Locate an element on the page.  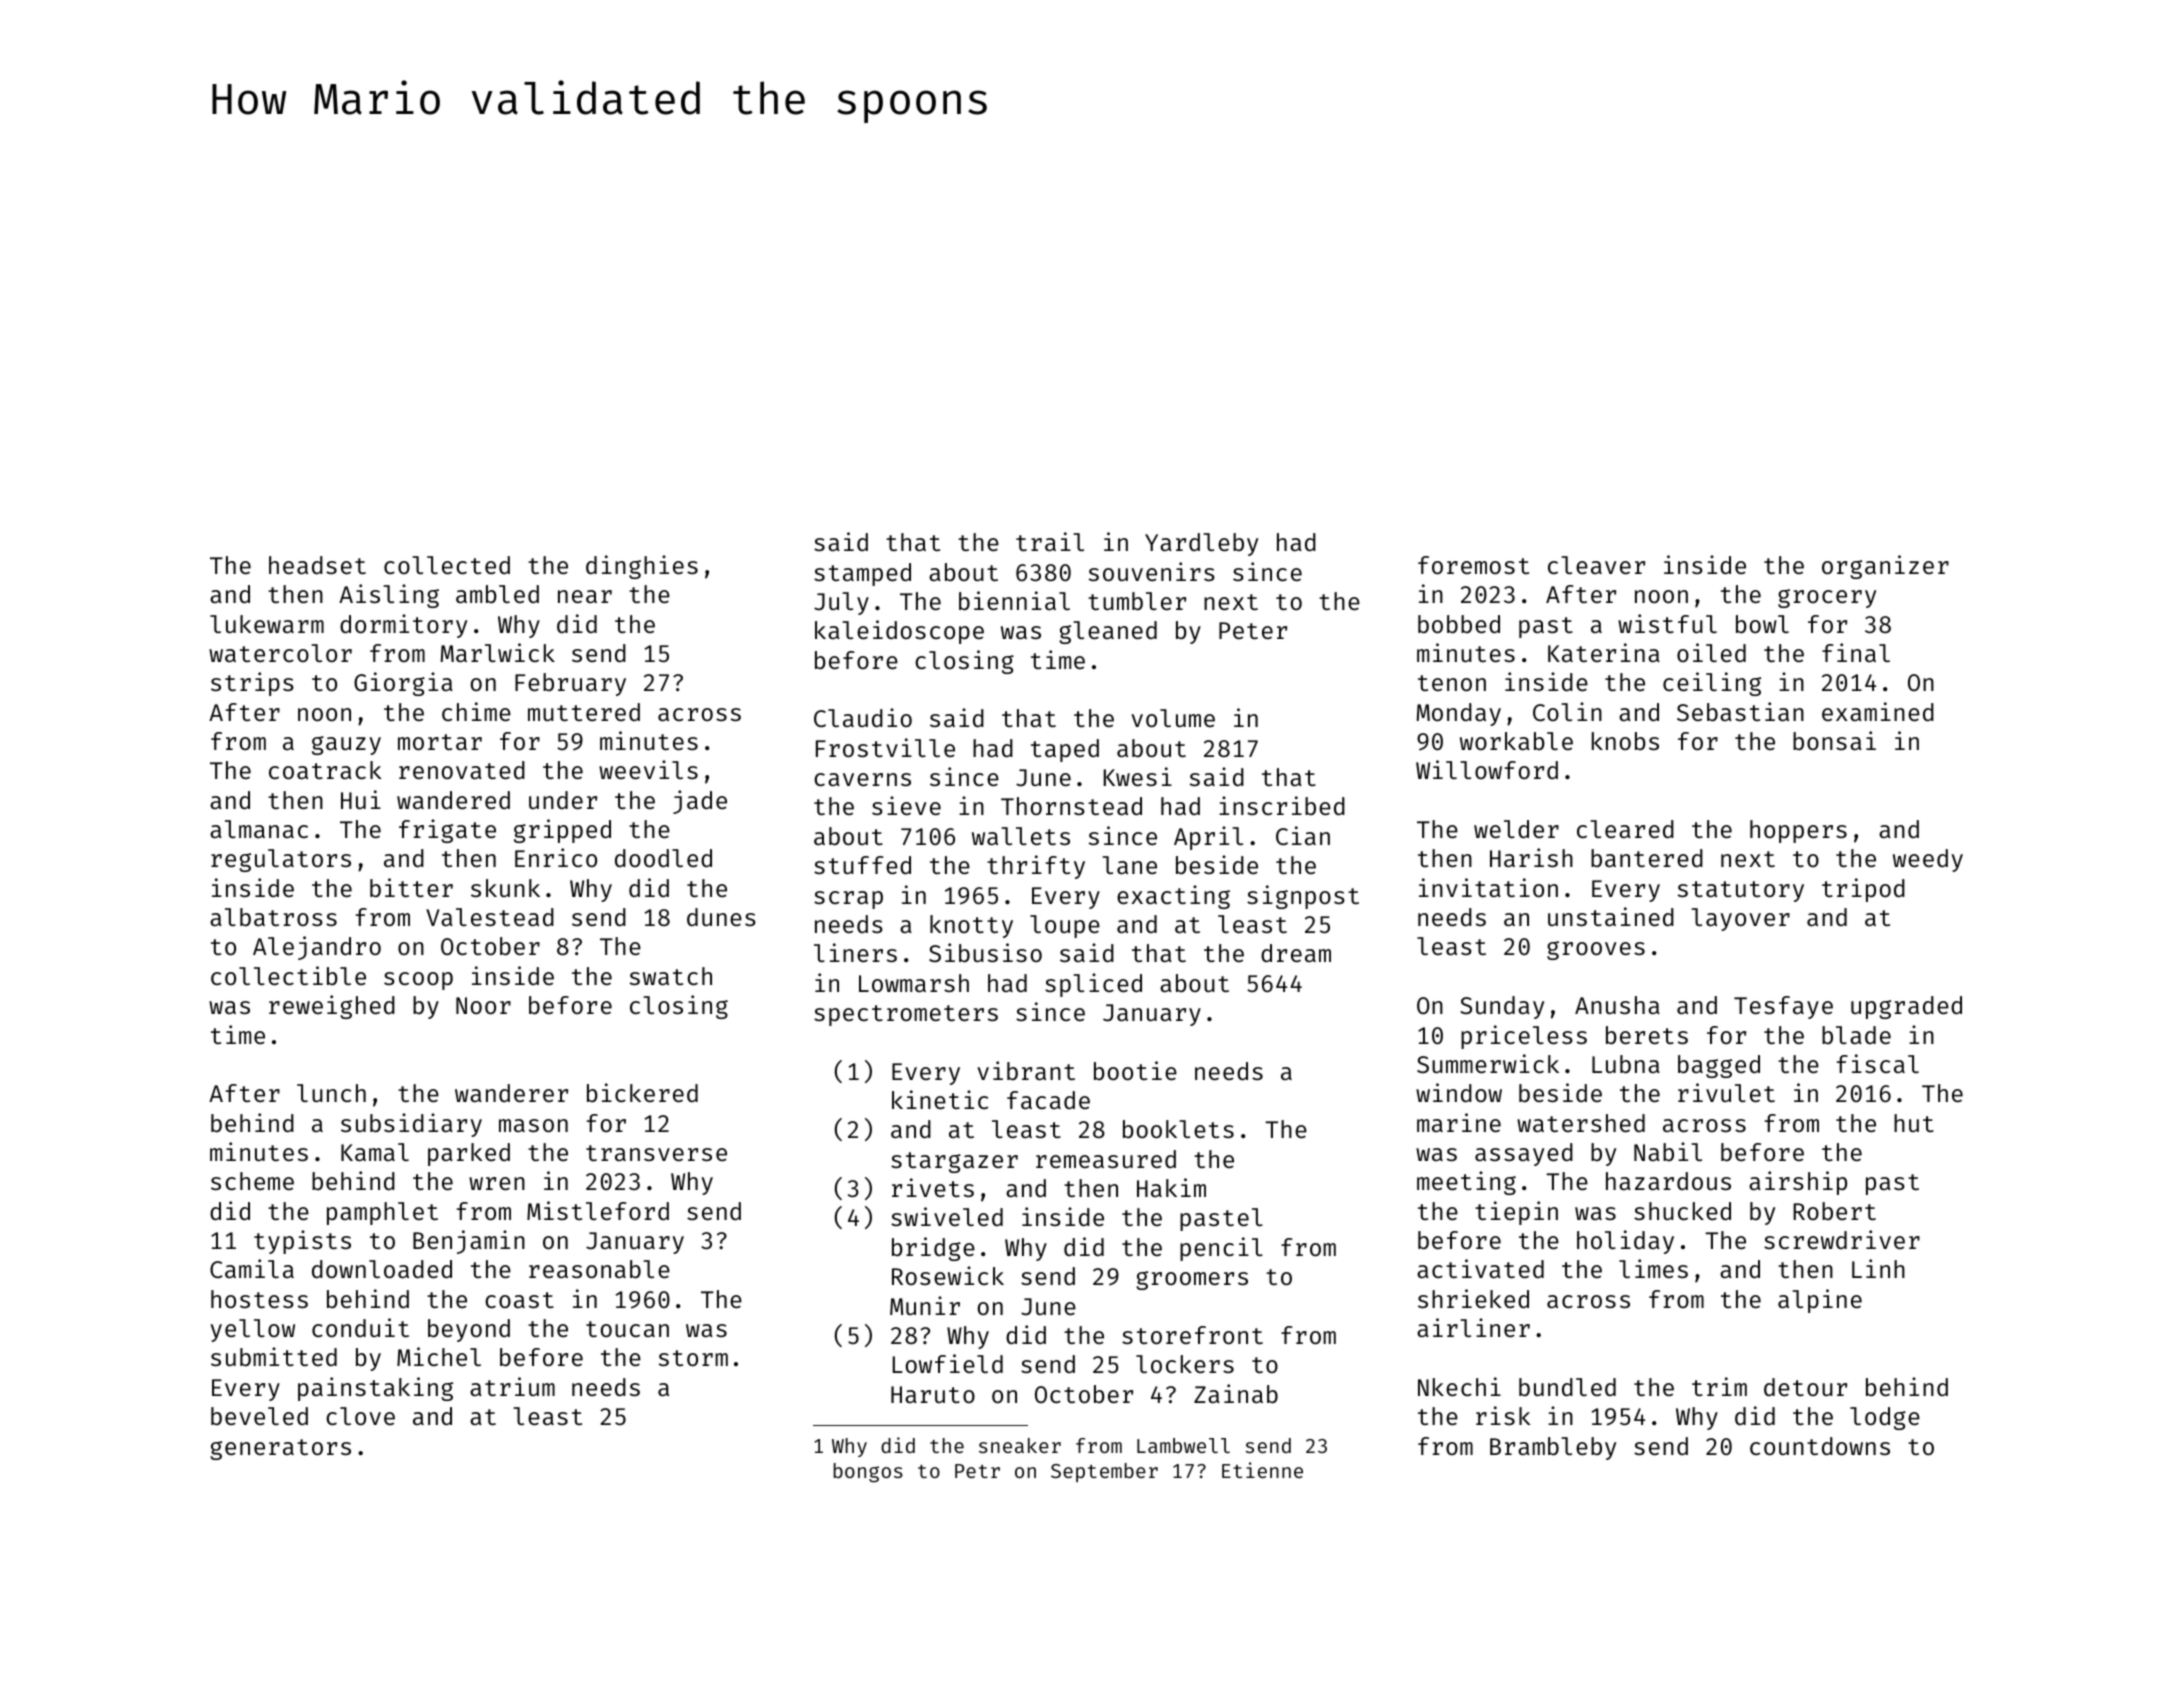
Munir is located at coordinates (925, 1305).
